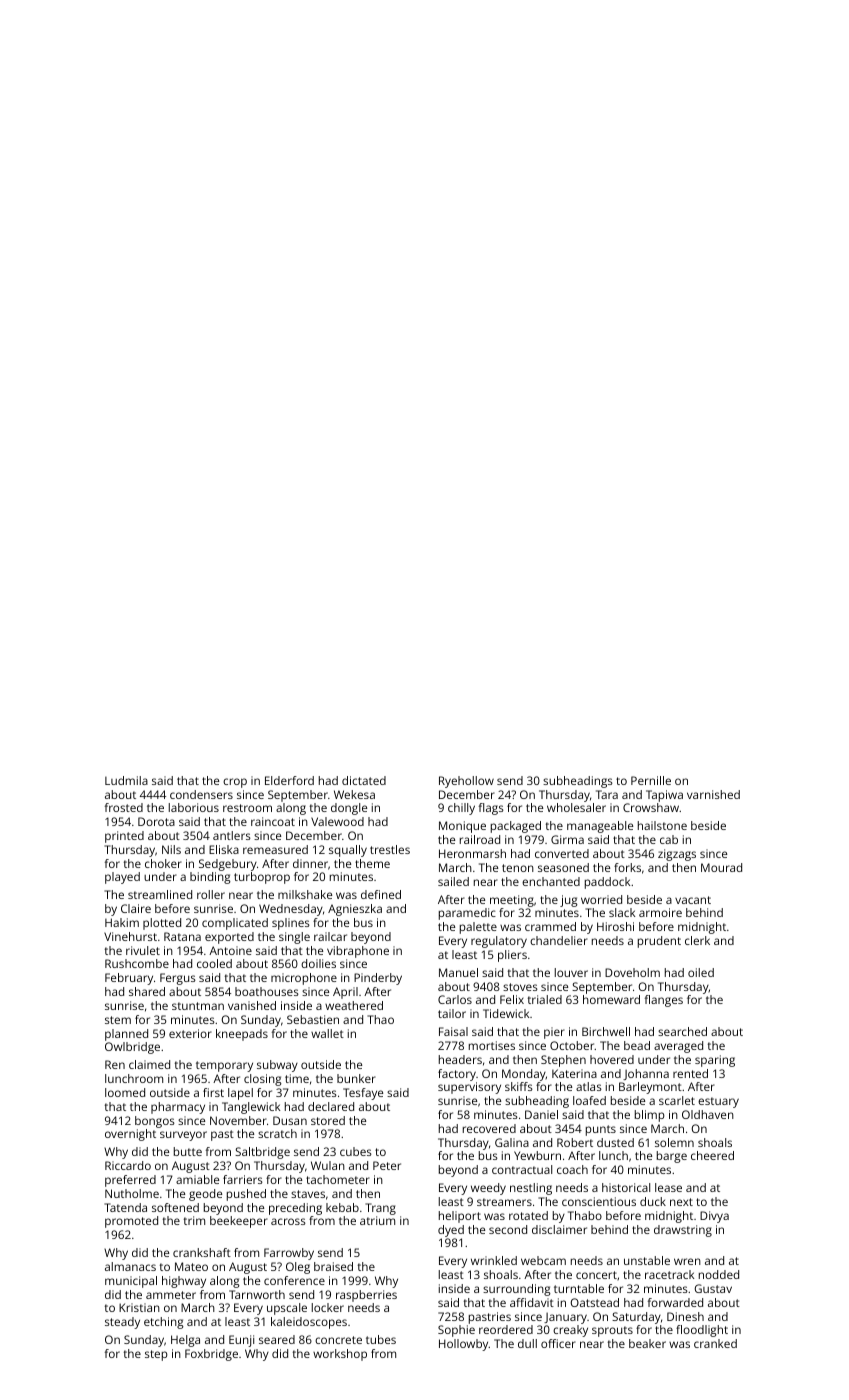 This screenshot has height=1400, width=849. I want to click on printed, so click(124, 837).
